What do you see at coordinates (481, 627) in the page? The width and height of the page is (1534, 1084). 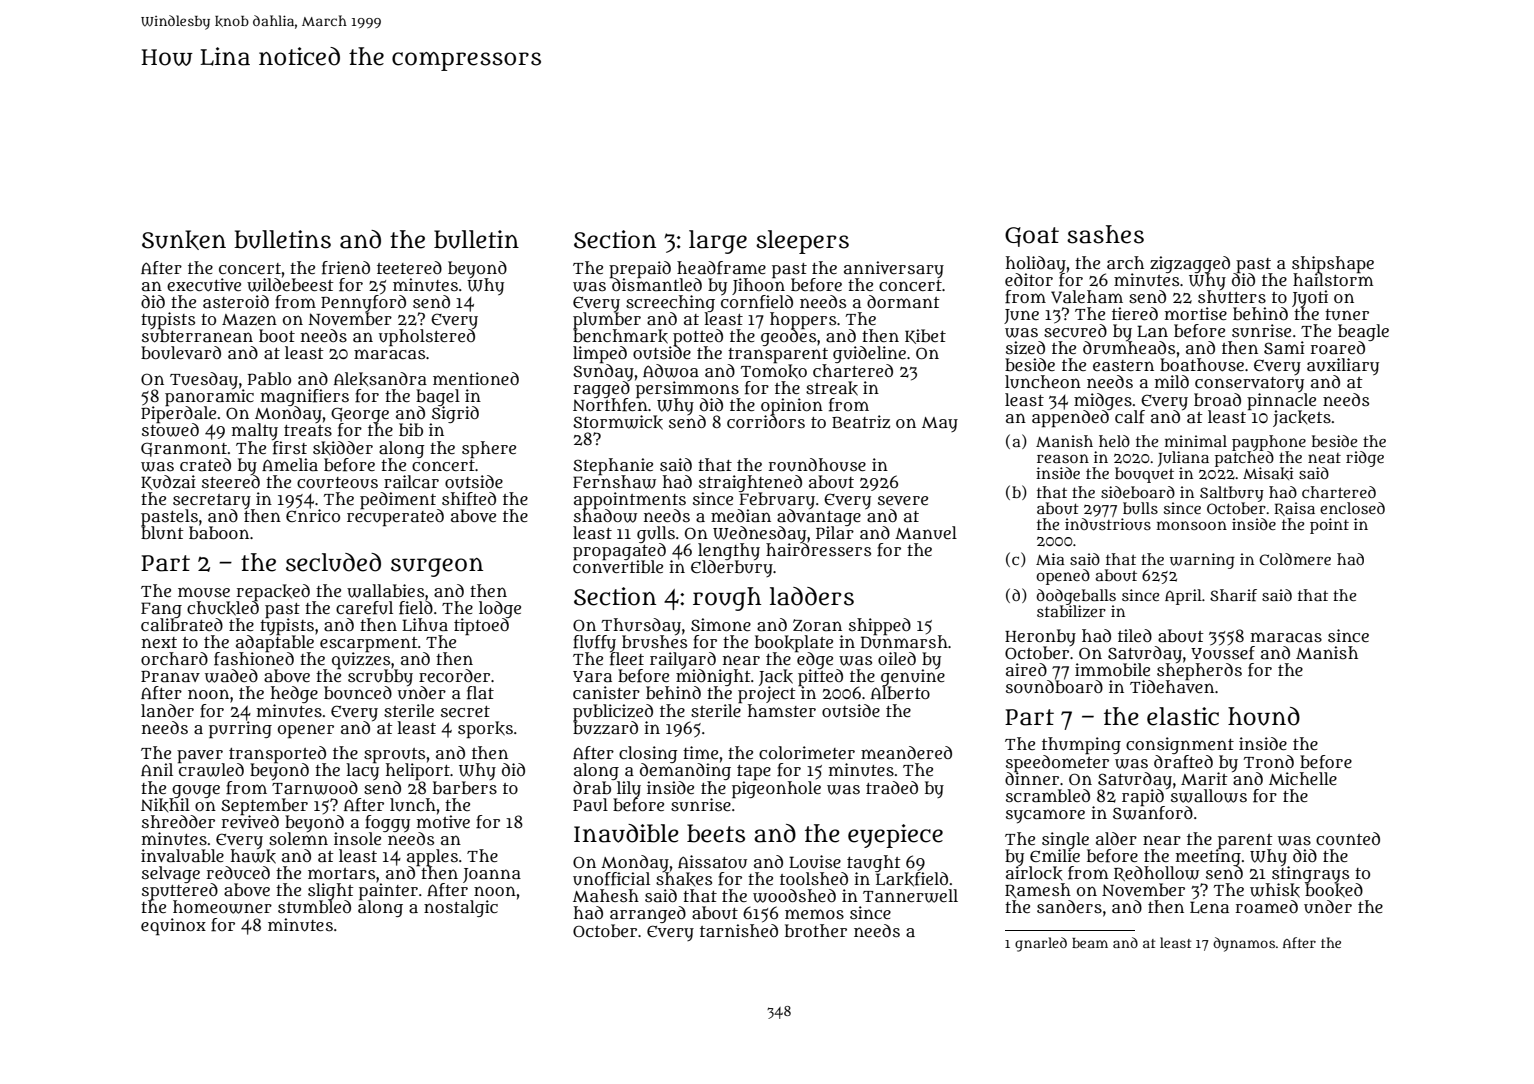 I see `tiptoed` at bounding box center [481, 627].
